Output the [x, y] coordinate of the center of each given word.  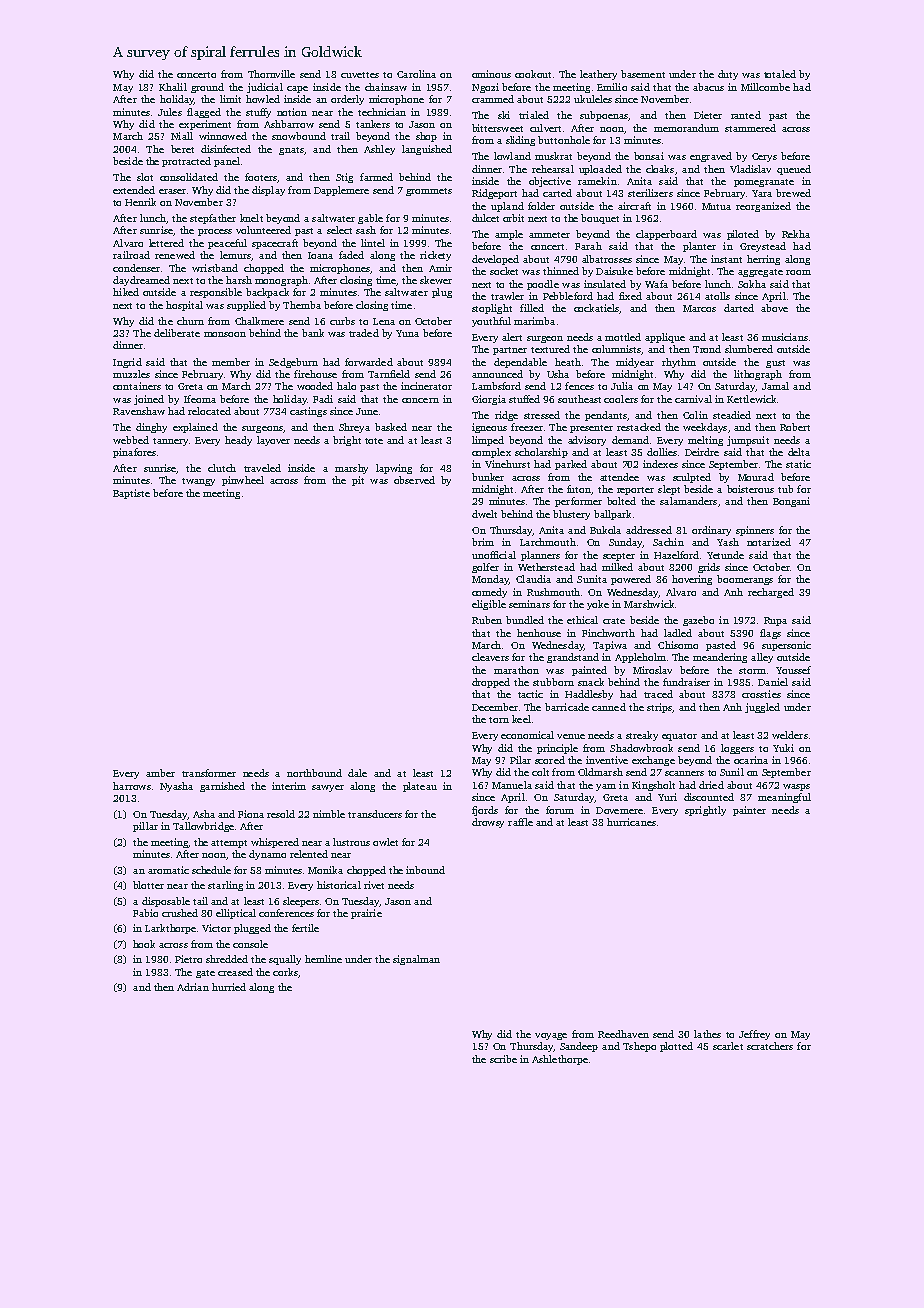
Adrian [193, 987]
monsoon [225, 334]
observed [414, 480]
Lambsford [496, 386]
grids [709, 568]
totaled [780, 74]
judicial [265, 88]
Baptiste [131, 494]
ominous [491, 74]
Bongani [791, 502]
